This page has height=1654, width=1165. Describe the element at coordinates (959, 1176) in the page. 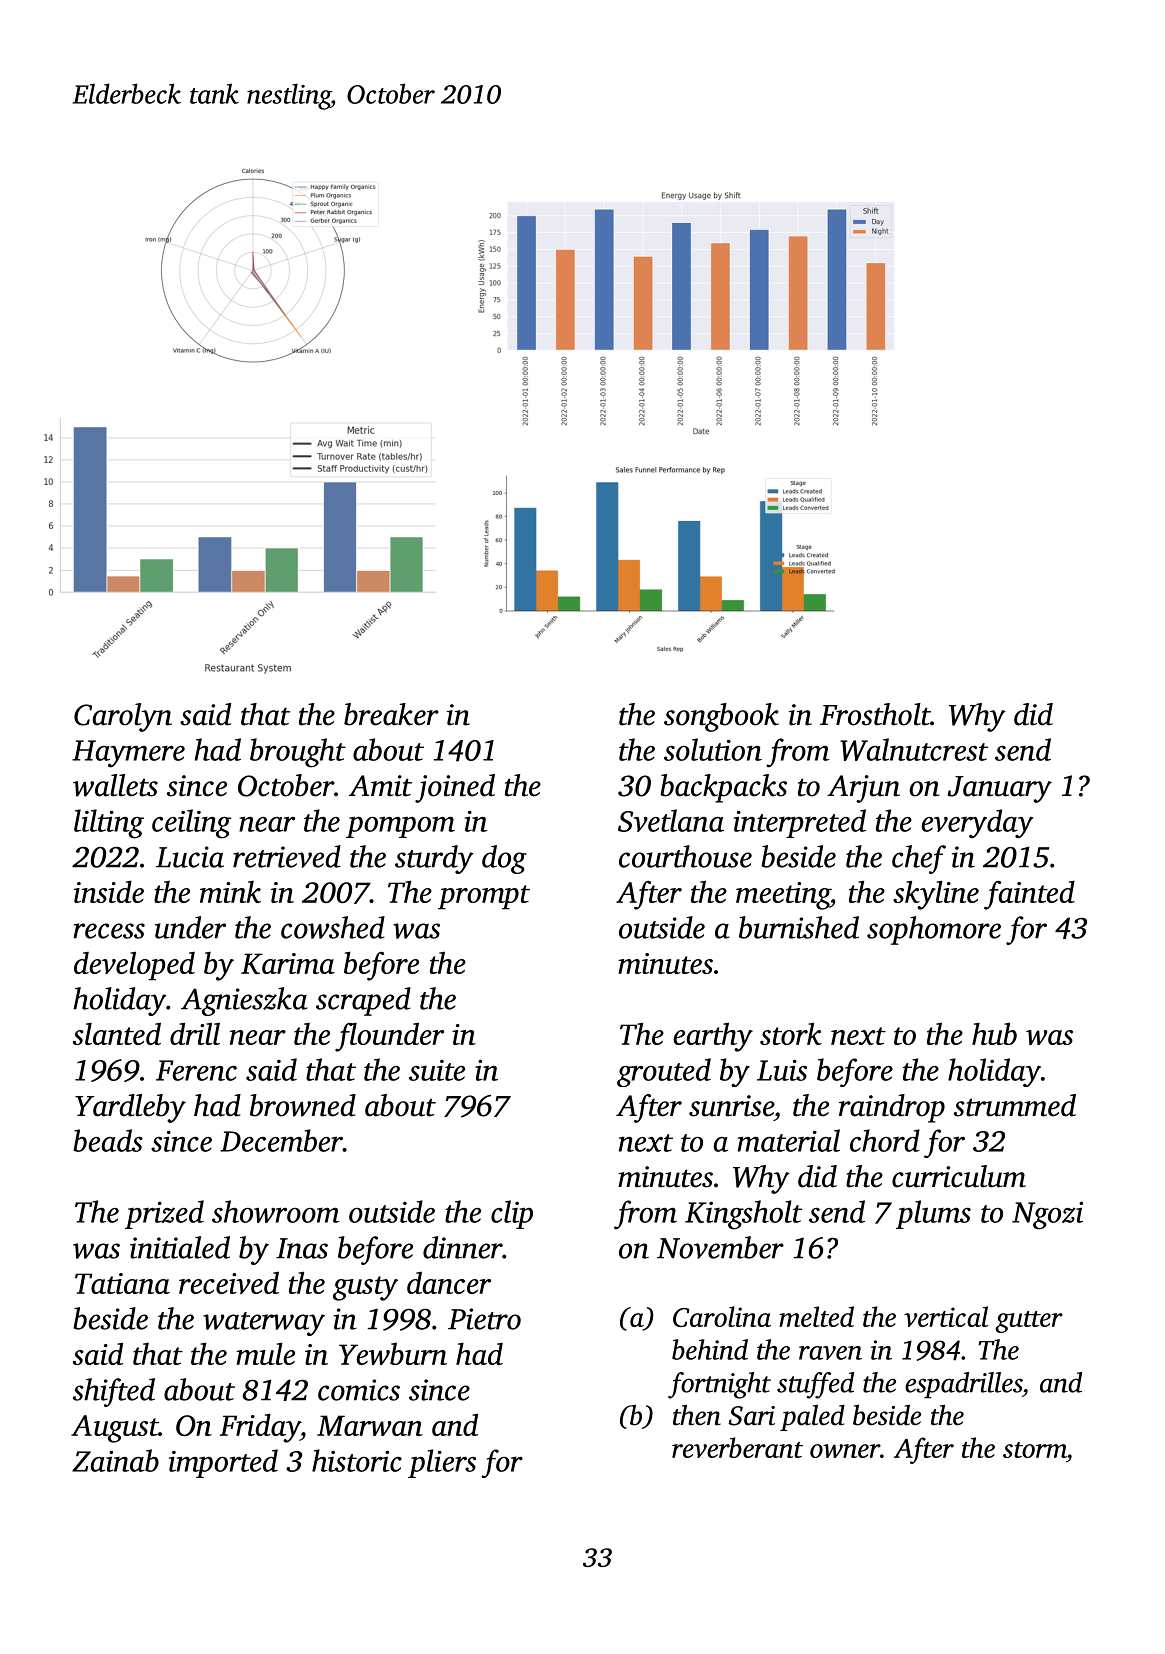

I see `curriculum` at that location.
